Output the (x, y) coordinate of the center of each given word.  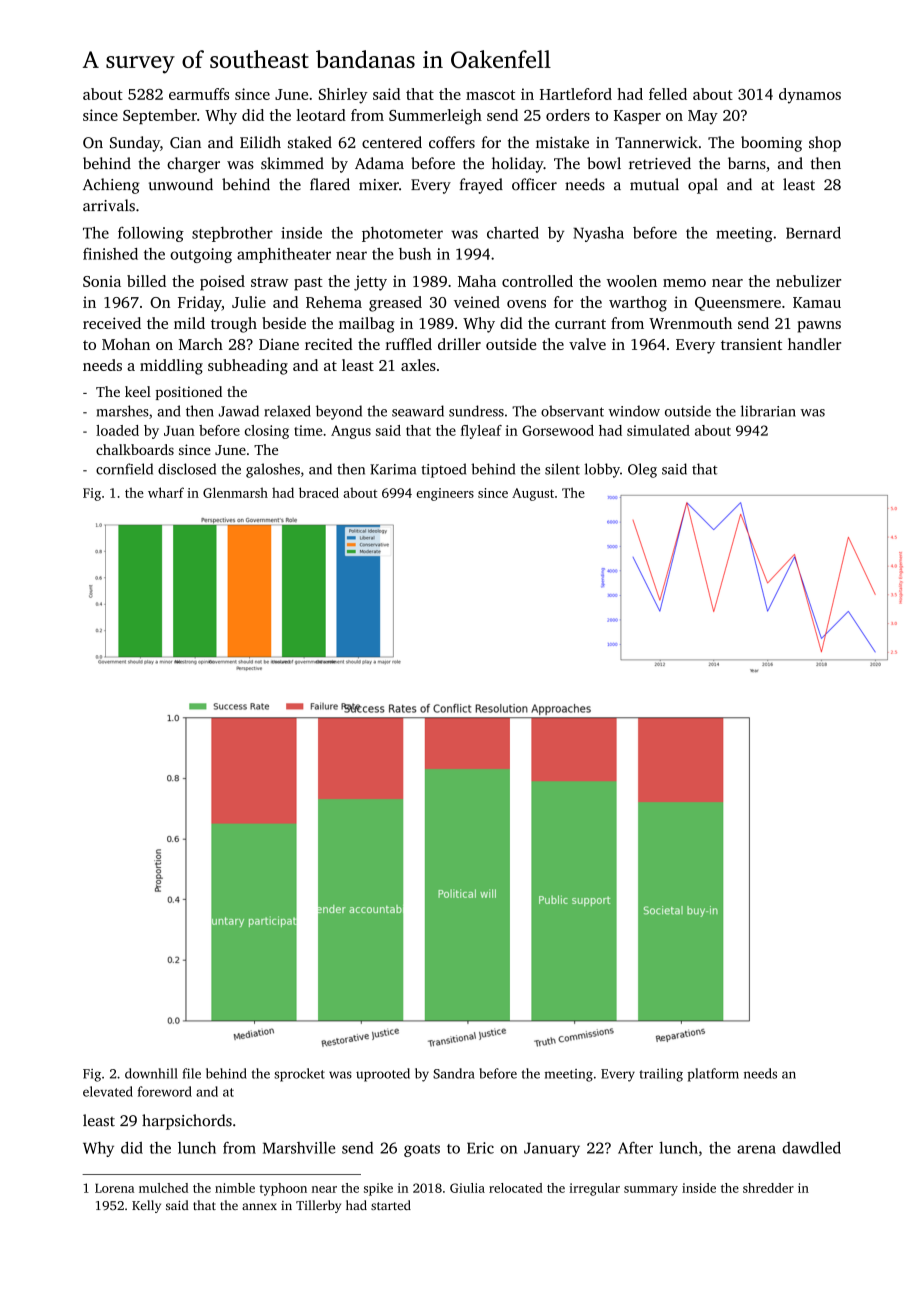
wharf (166, 492)
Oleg (642, 470)
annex (259, 1206)
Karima (393, 469)
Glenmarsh (235, 492)
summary (651, 1191)
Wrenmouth (690, 323)
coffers (452, 142)
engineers (445, 494)
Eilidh (260, 142)
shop (825, 144)
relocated (516, 1188)
